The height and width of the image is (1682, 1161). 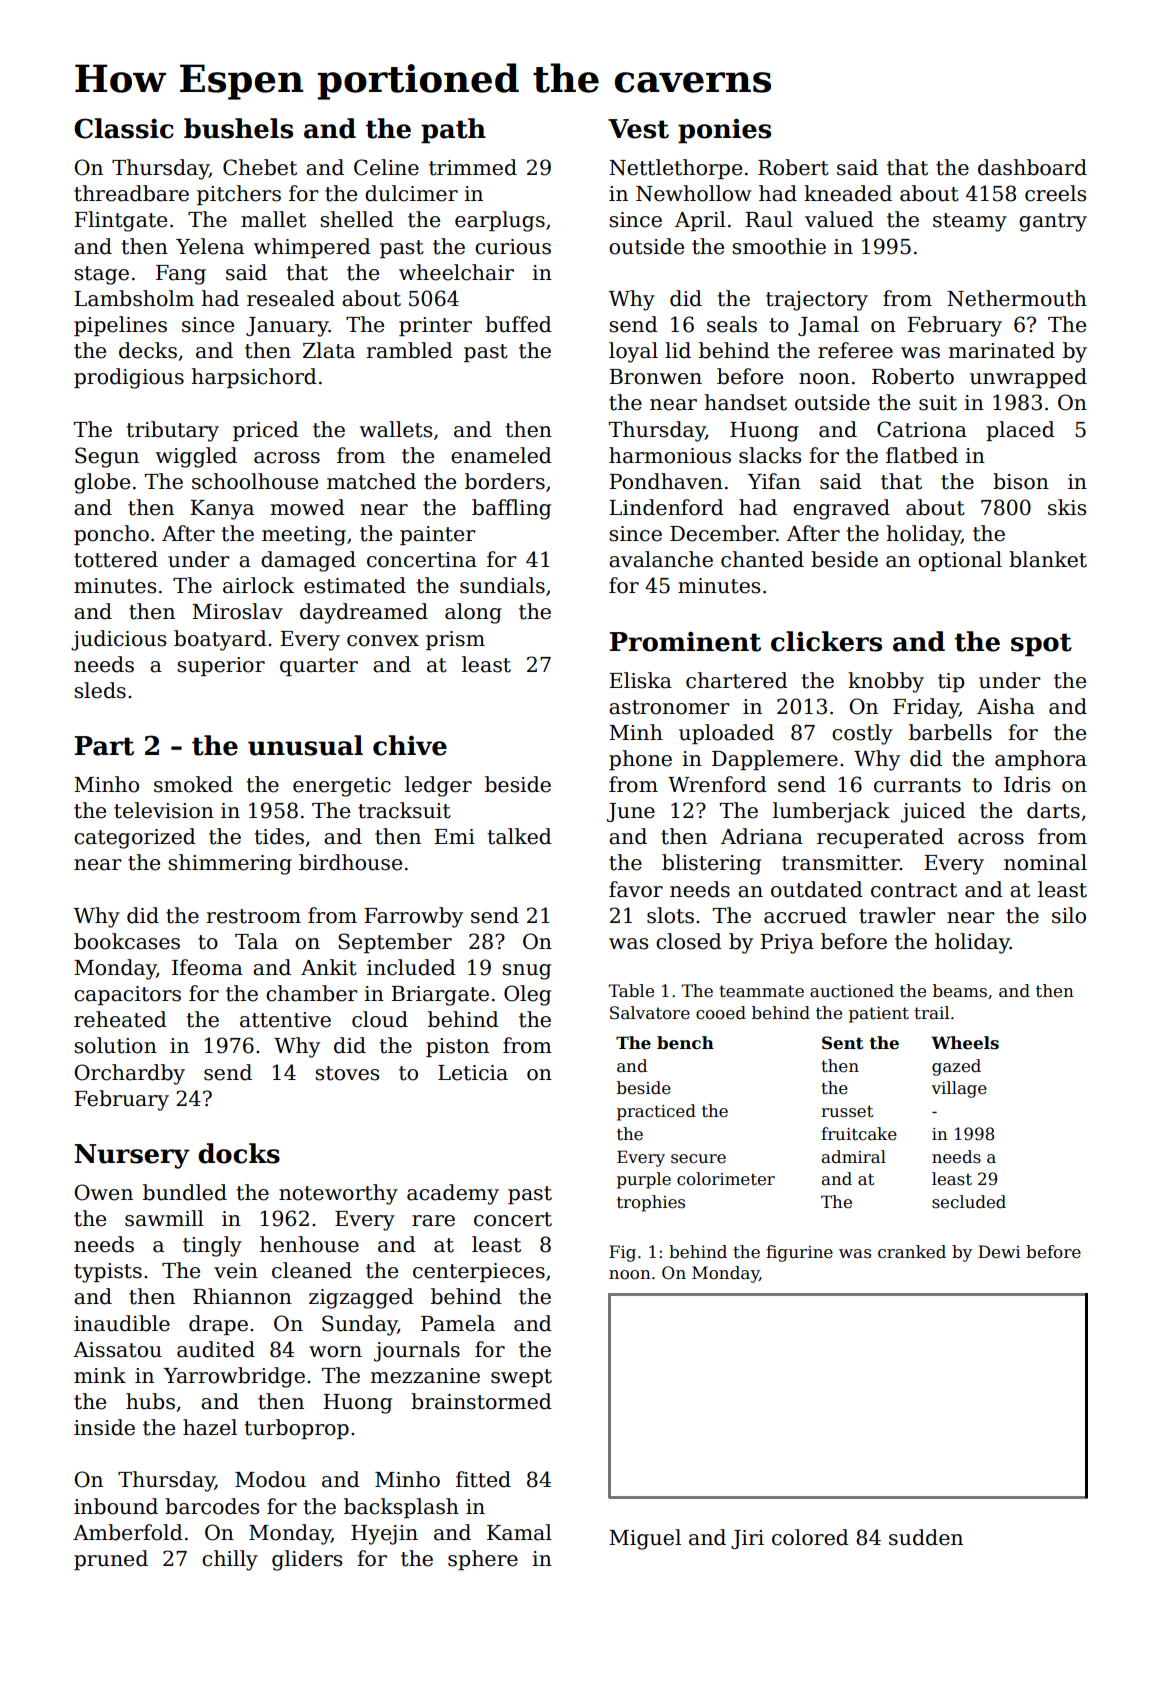 What do you see at coordinates (638, 129) in the image?
I see `Vest` at bounding box center [638, 129].
